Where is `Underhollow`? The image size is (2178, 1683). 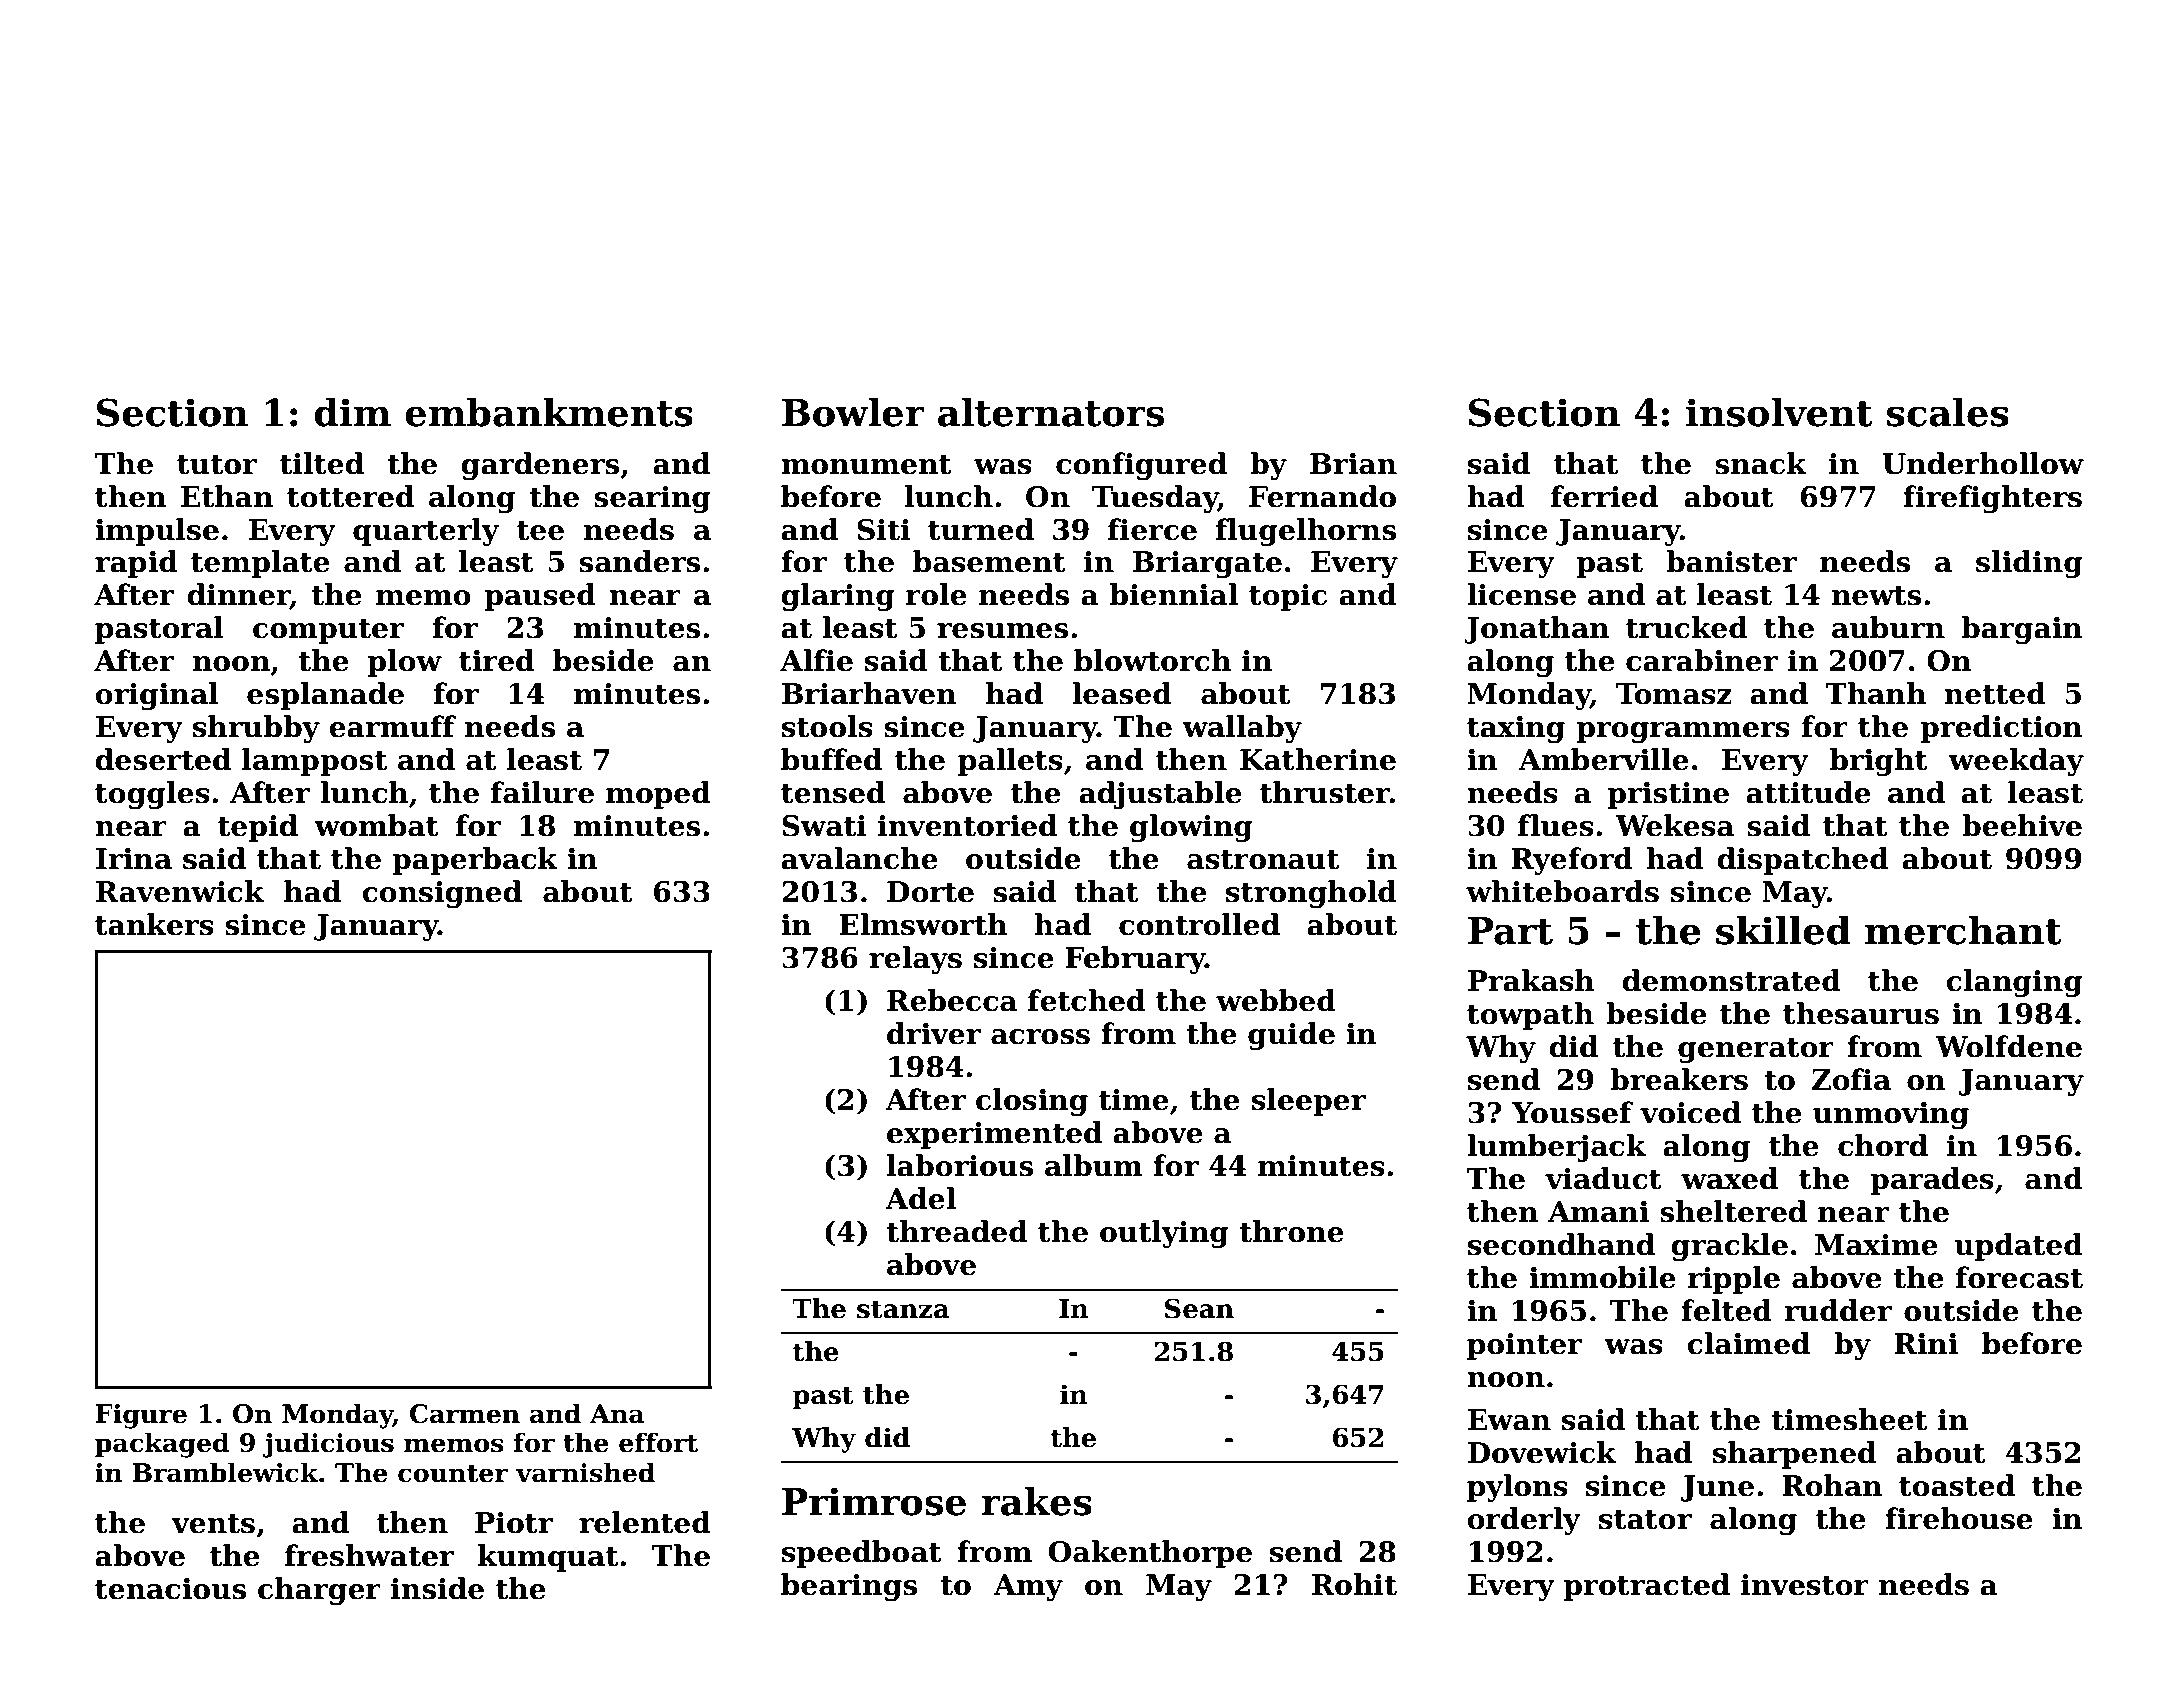
Underhollow is located at coordinates (1983, 463).
